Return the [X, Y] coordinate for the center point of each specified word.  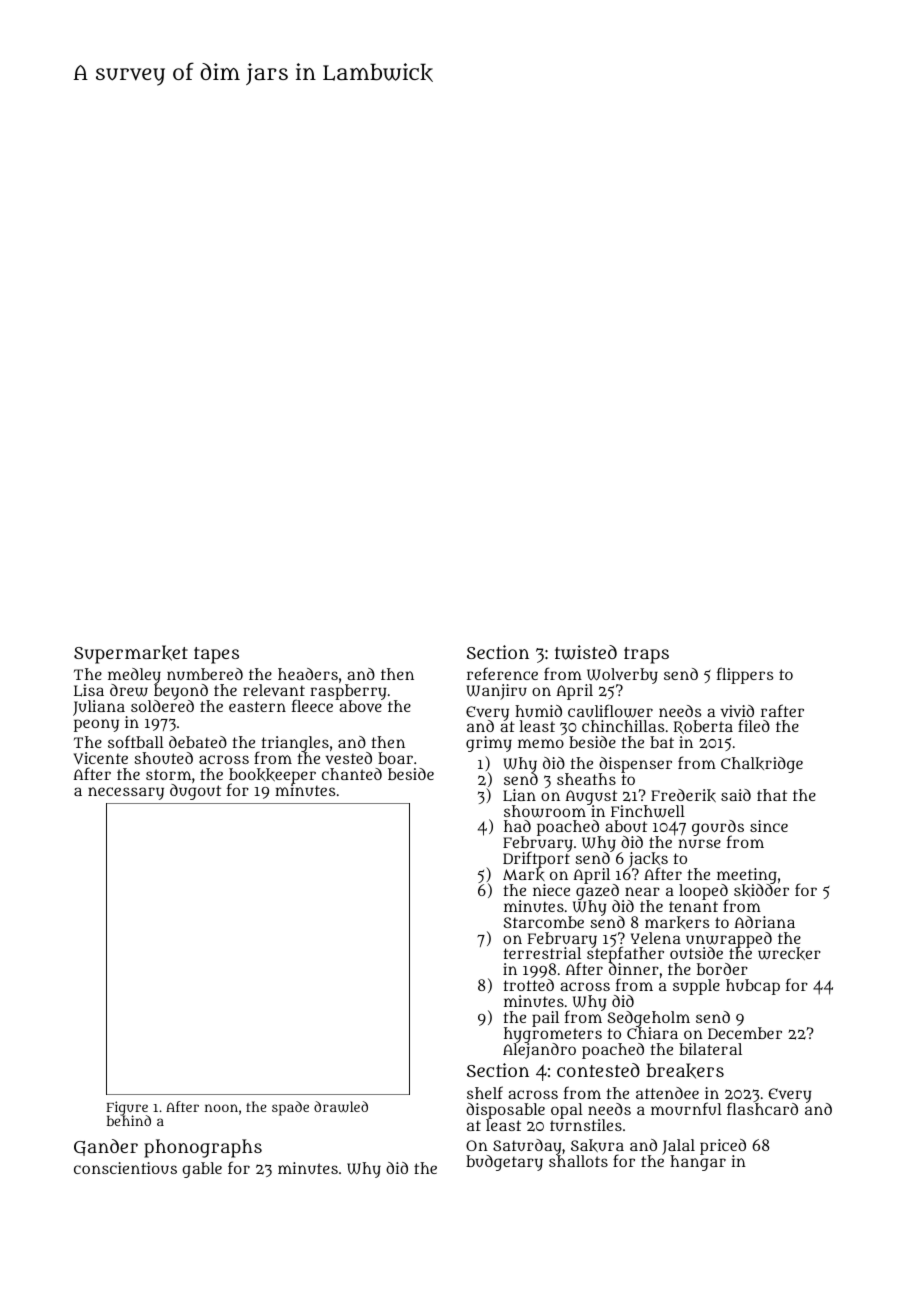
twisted [586, 652]
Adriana [764, 922]
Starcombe [544, 922]
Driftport [536, 861]
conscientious [125, 1168]
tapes [216, 655]
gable [202, 1170]
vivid [737, 711]
